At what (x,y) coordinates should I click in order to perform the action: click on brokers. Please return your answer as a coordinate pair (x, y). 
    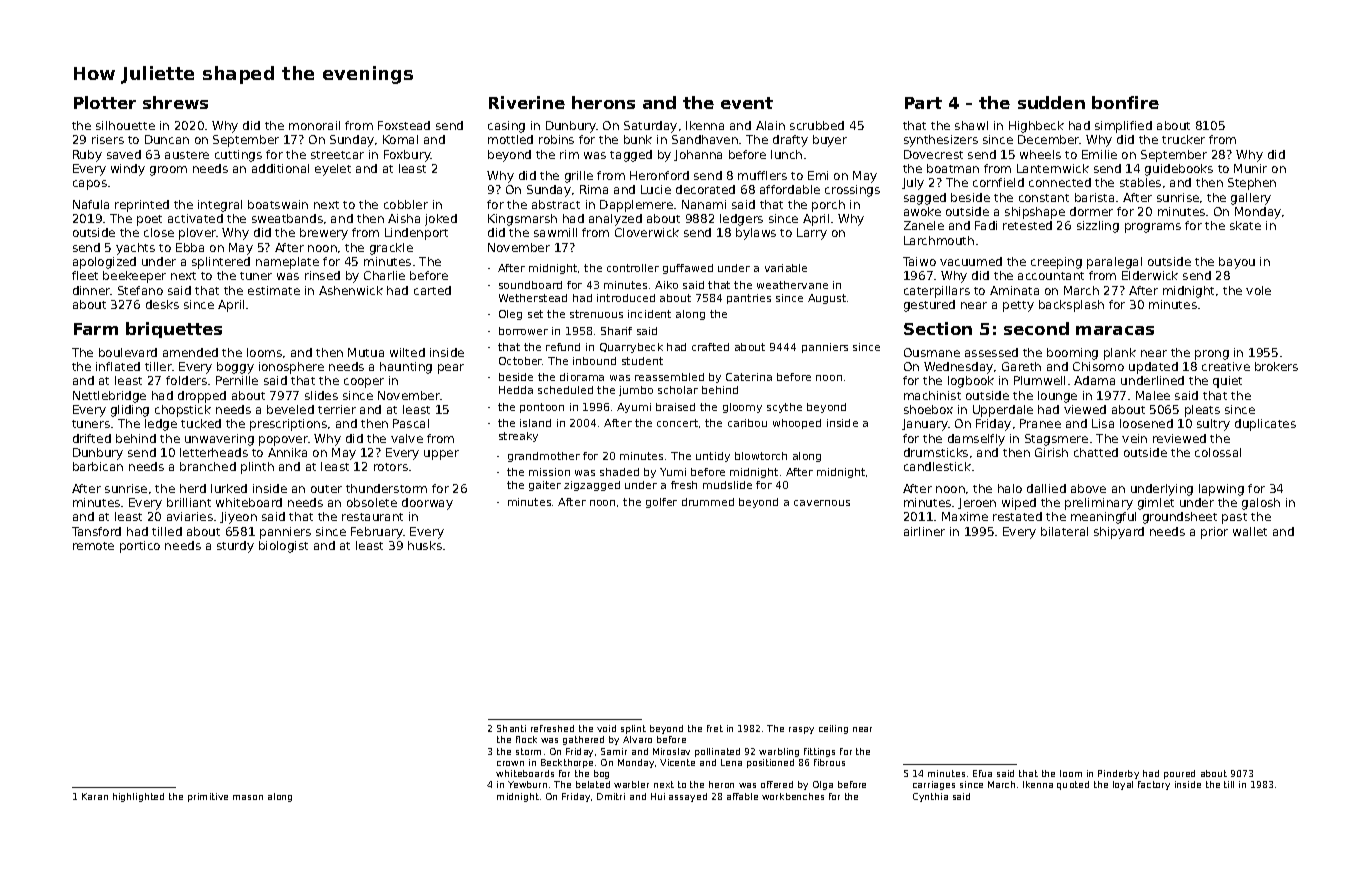
    Looking at the image, I should click on (1276, 366).
